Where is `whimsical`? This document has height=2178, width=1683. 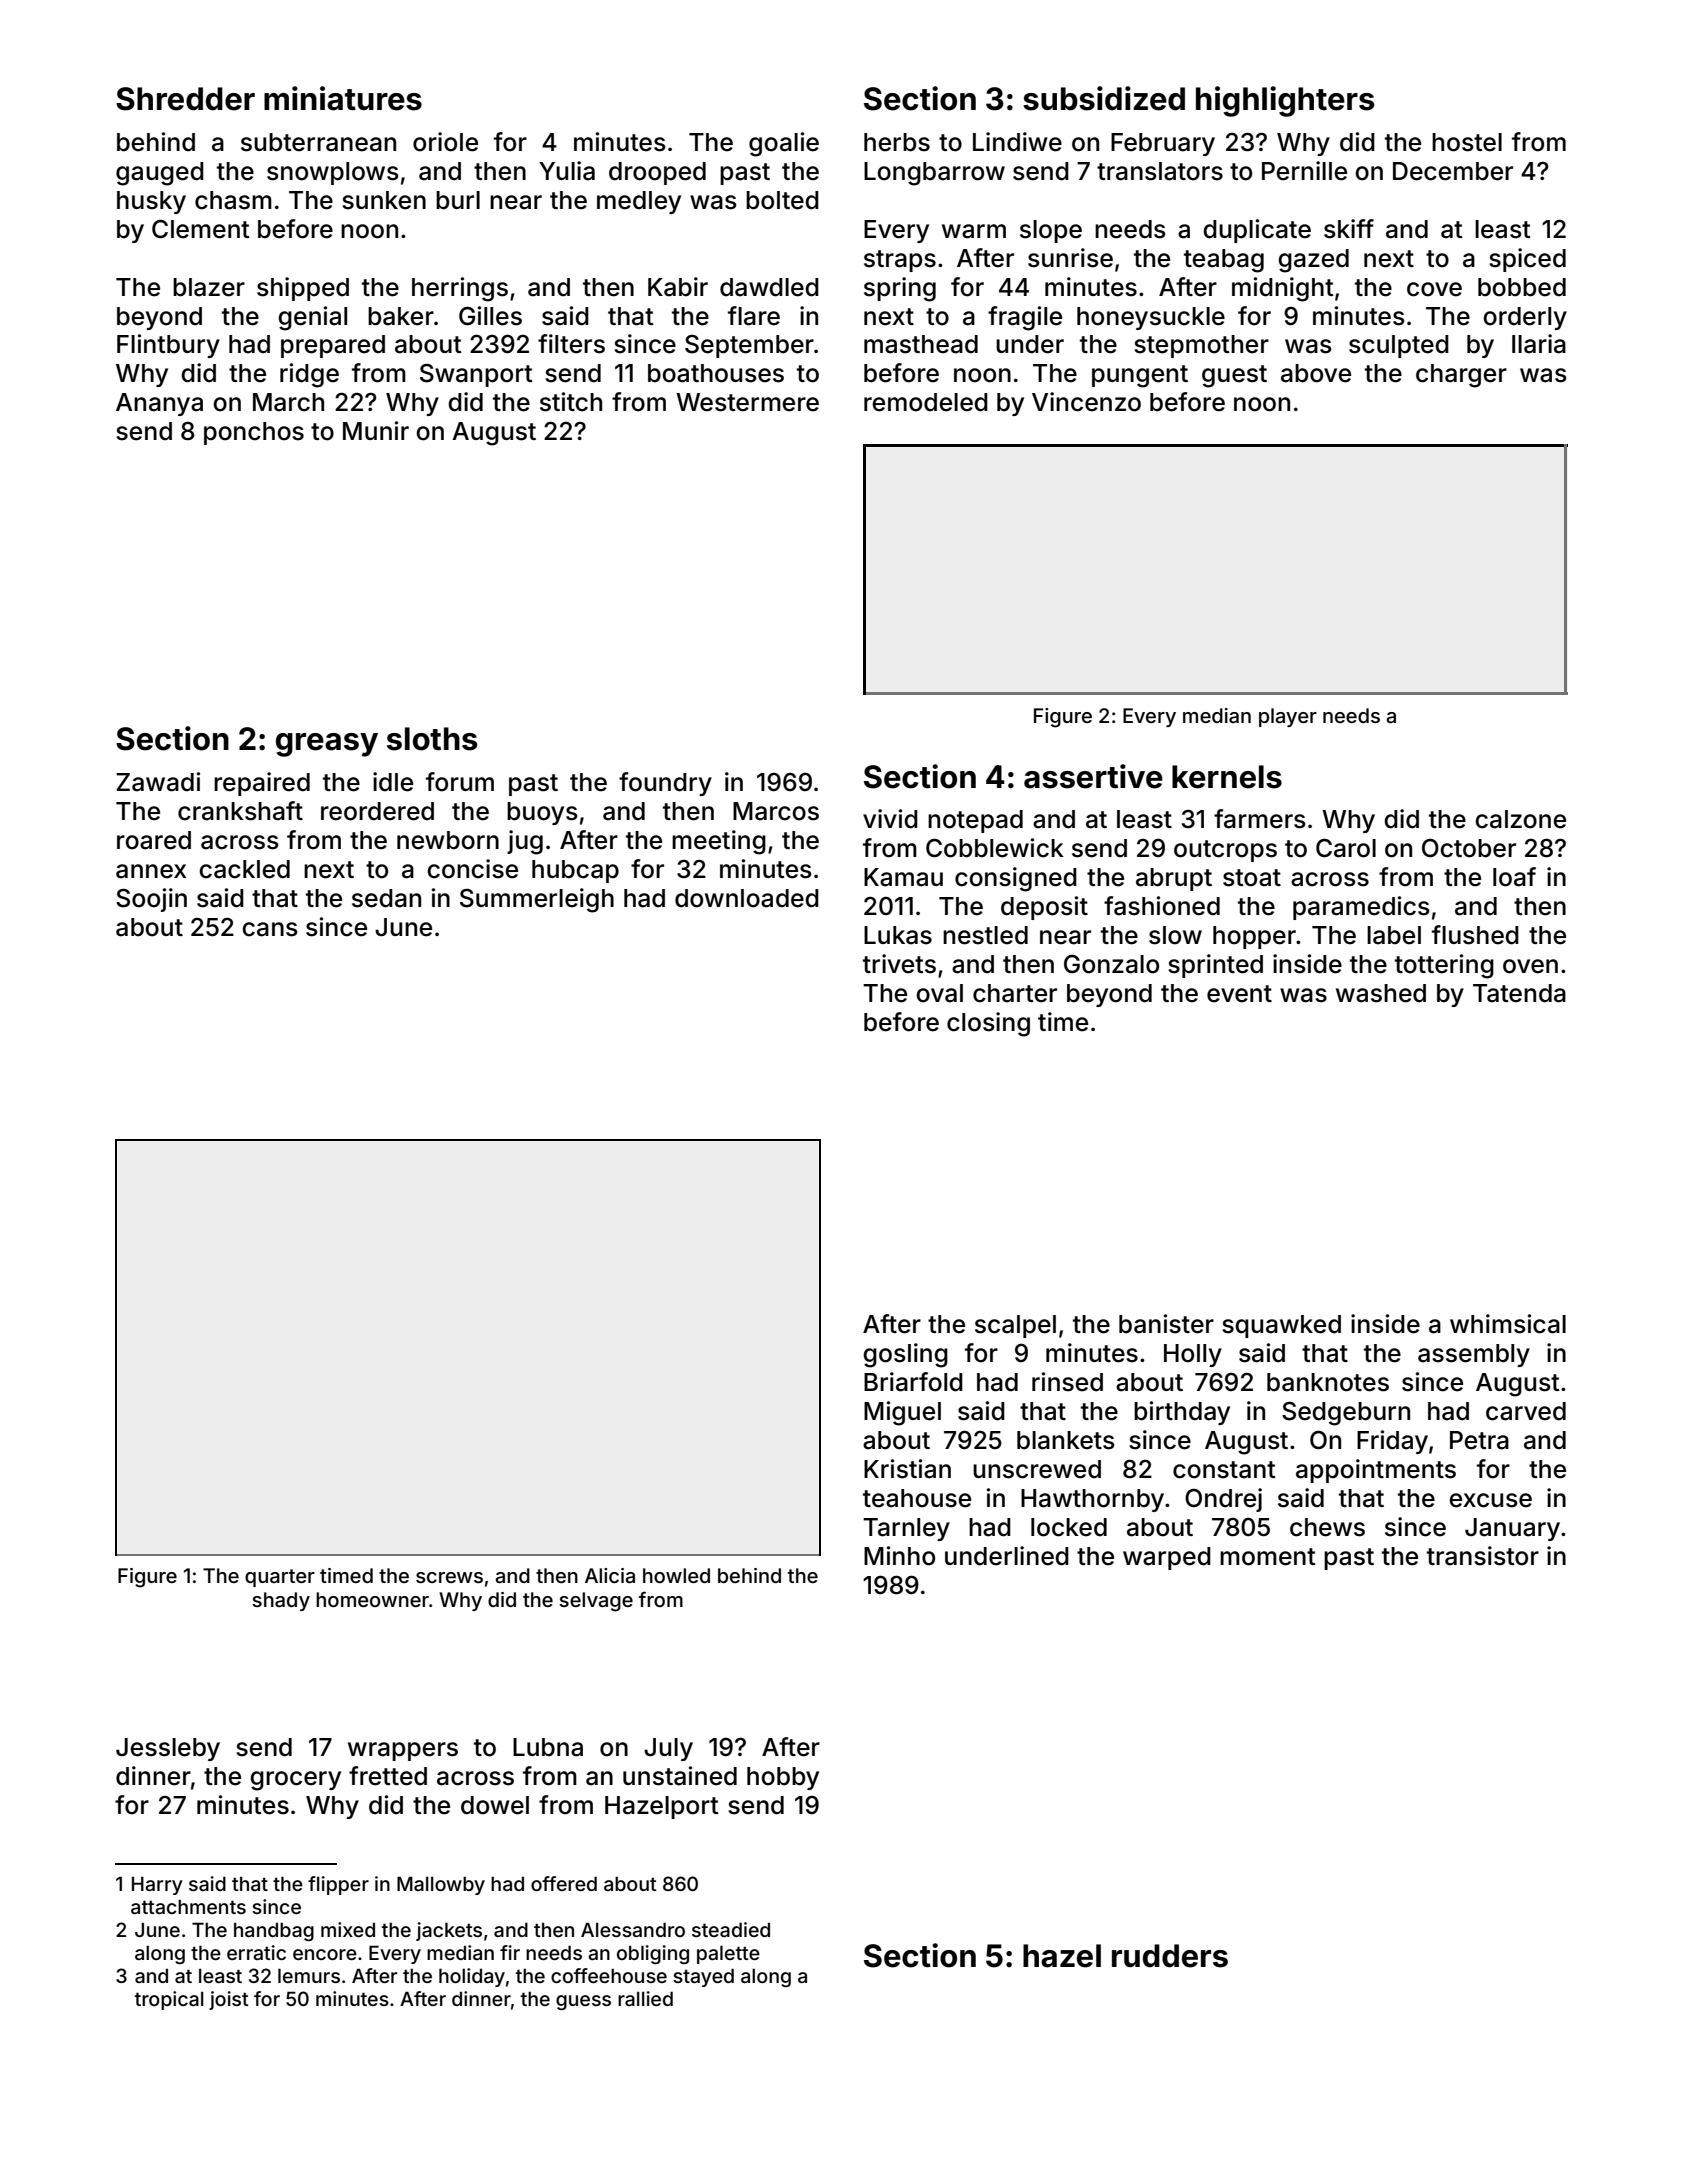
whimsical is located at coordinates (1508, 1324).
